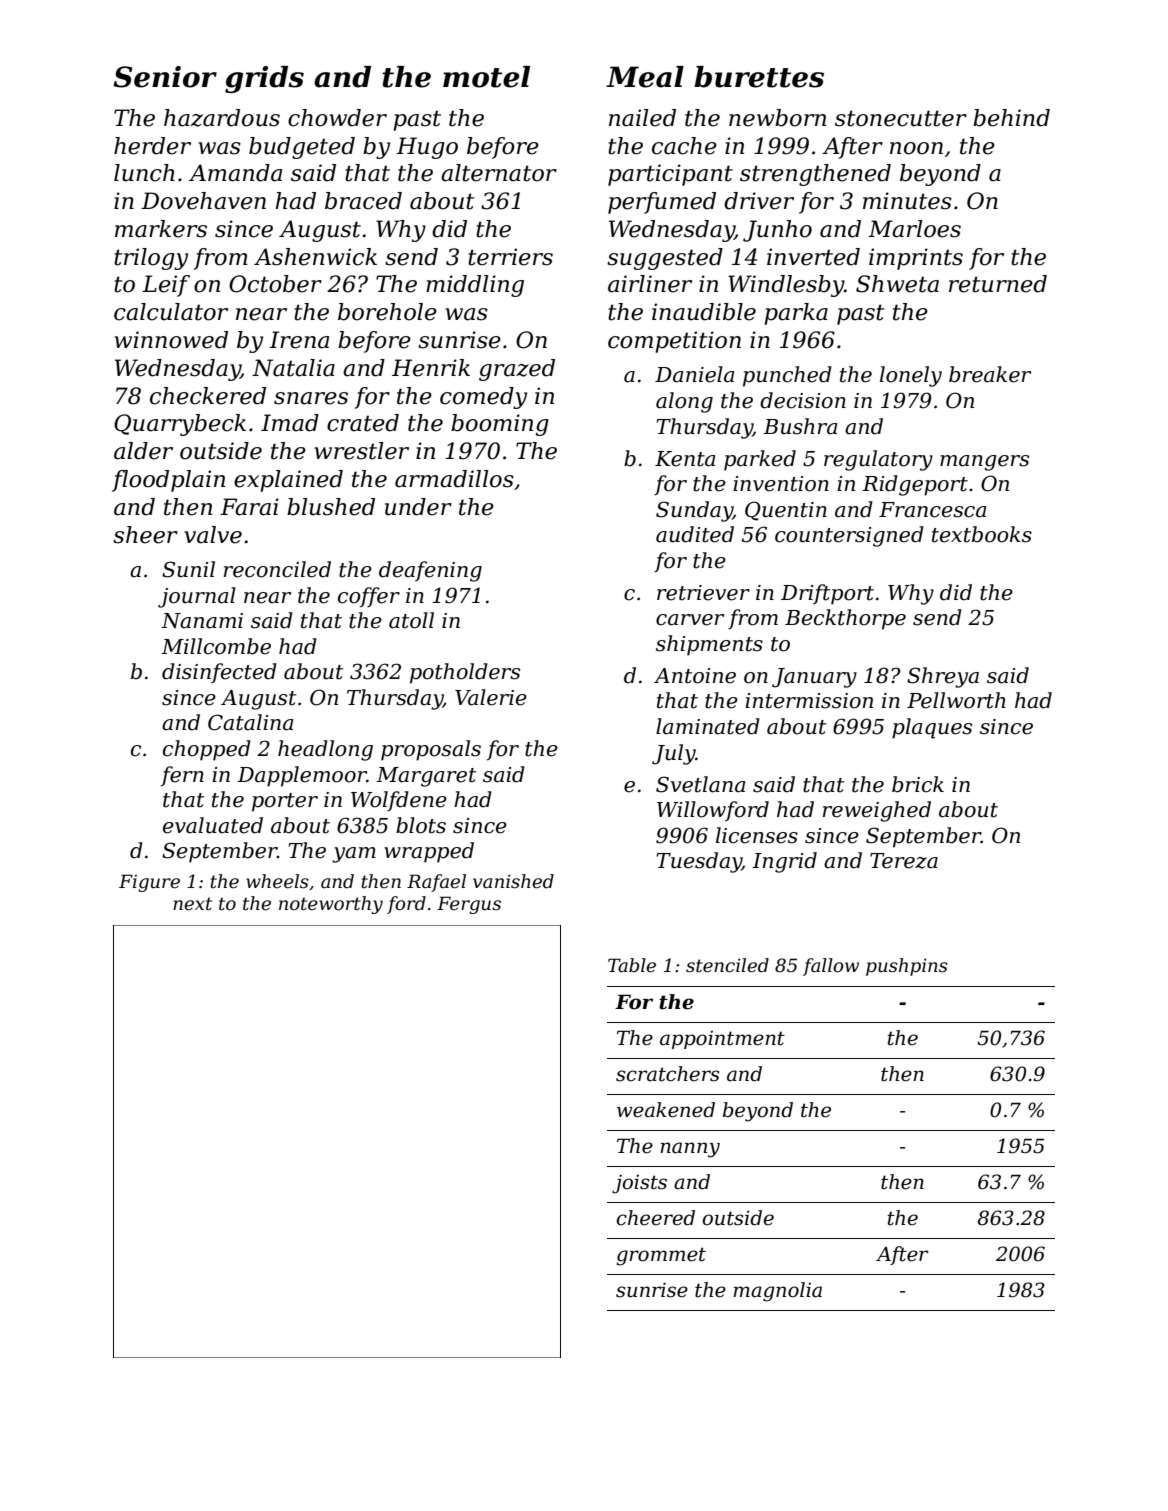 The height and width of the screenshot is (1511, 1168). What do you see at coordinates (454, 479) in the screenshot?
I see `armadillos` at bounding box center [454, 479].
